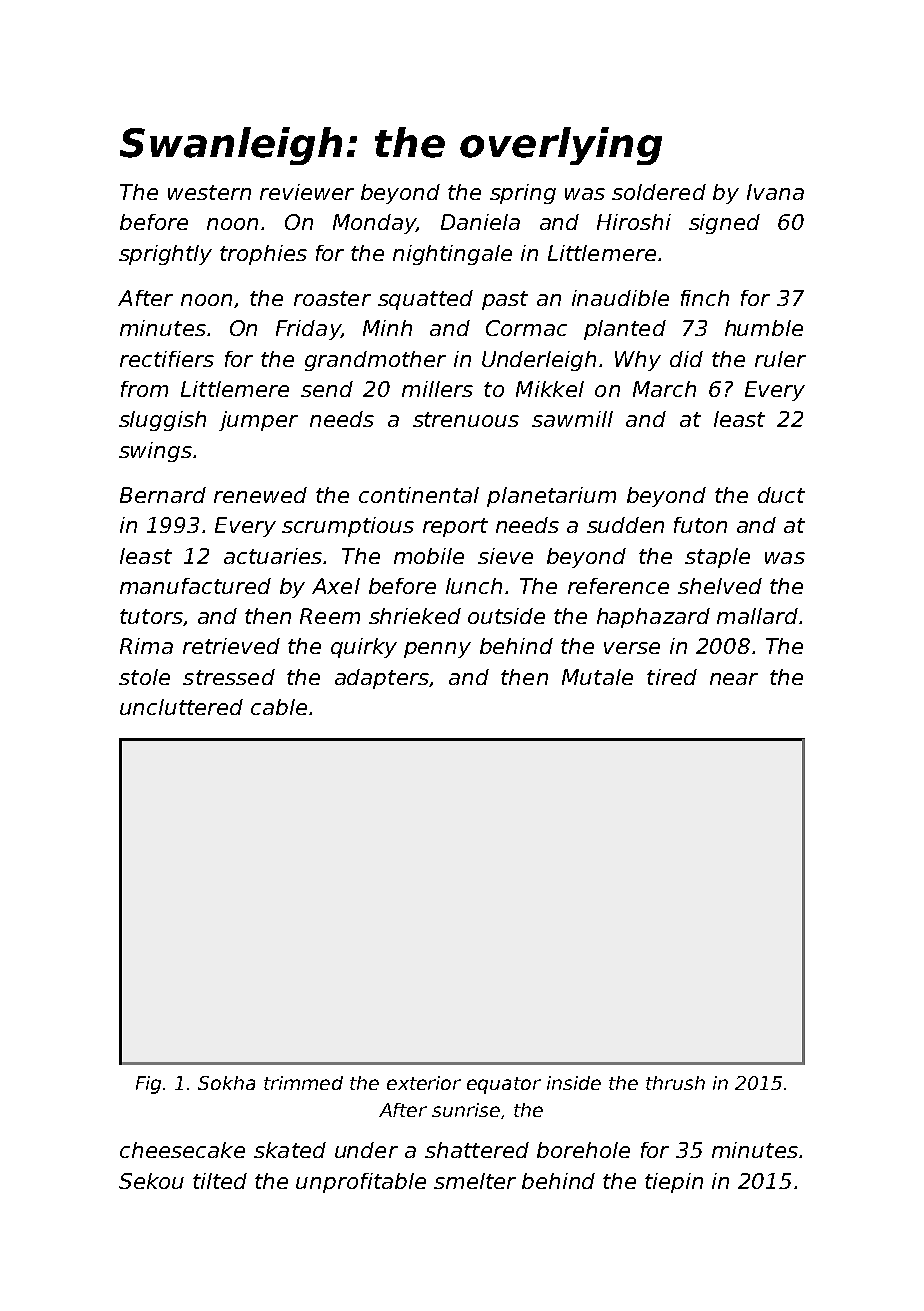  I want to click on continental, so click(419, 495).
